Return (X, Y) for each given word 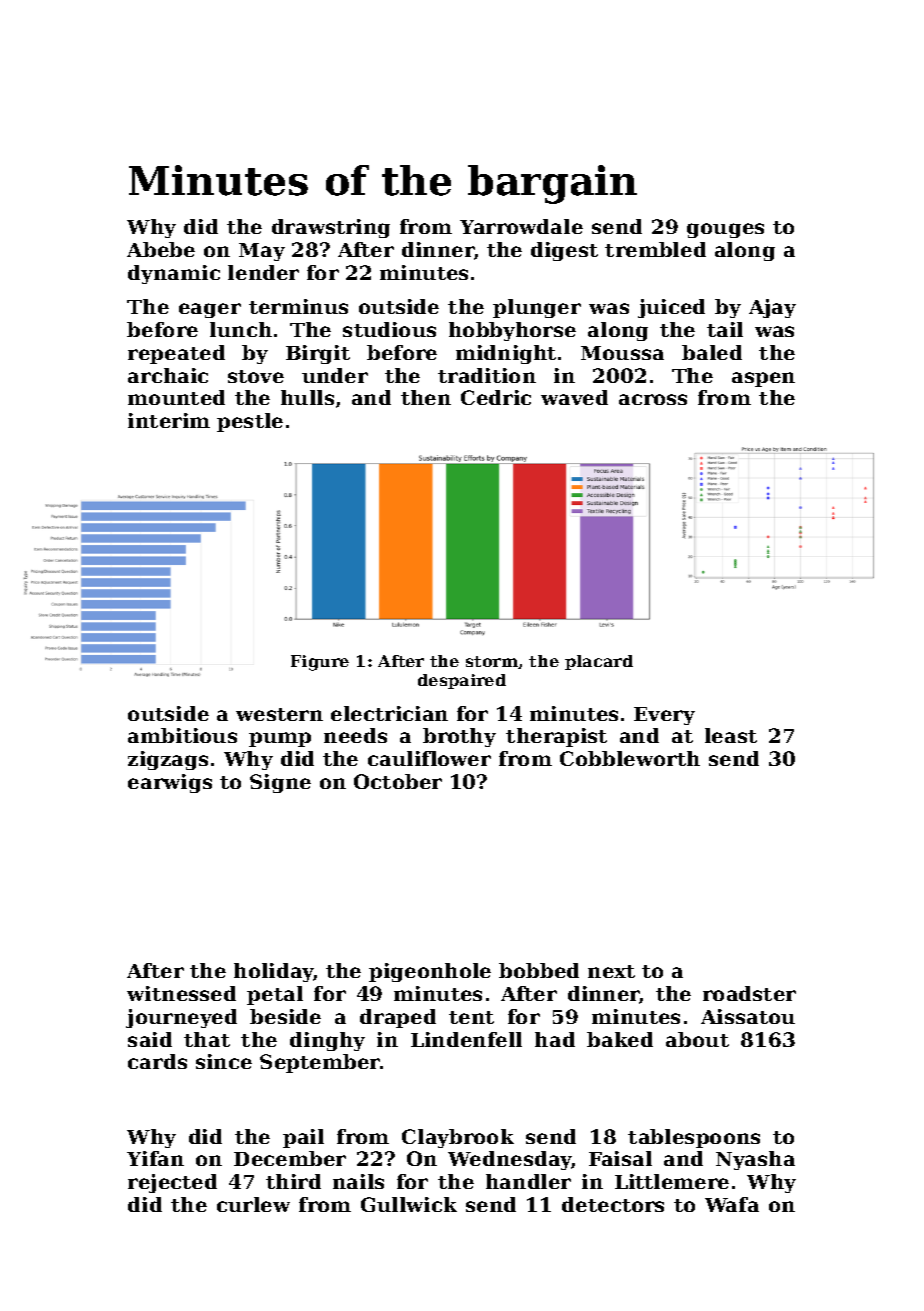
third (293, 1181)
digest (564, 251)
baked (620, 1039)
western (279, 714)
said (150, 1039)
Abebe (161, 249)
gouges (725, 230)
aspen (763, 379)
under (335, 375)
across (653, 399)
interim (169, 420)
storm (492, 662)
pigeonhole (430, 972)
